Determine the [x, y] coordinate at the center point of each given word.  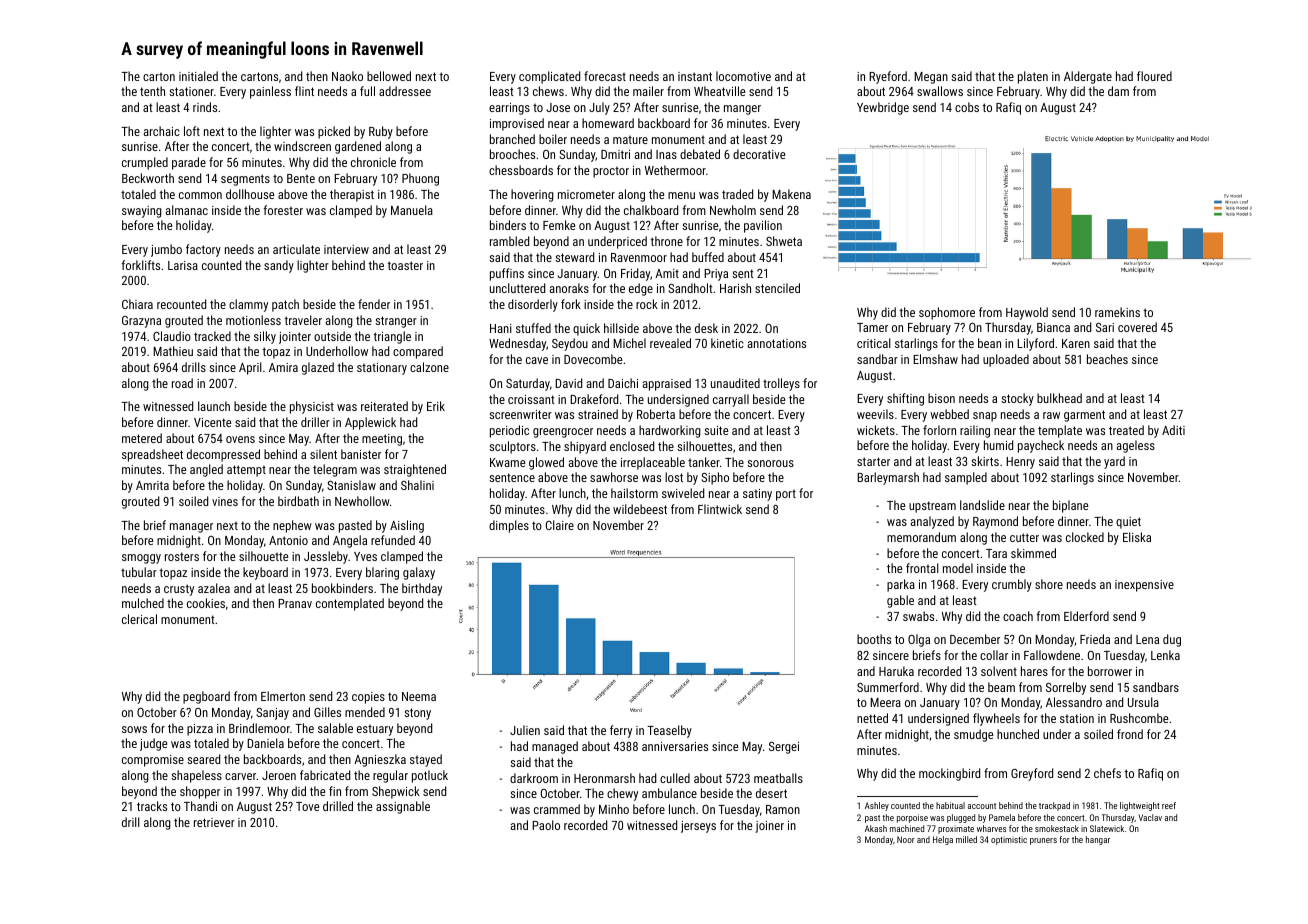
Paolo [546, 825]
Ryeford [888, 77]
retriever [214, 822]
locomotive [743, 76]
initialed [198, 76]
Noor [906, 839]
